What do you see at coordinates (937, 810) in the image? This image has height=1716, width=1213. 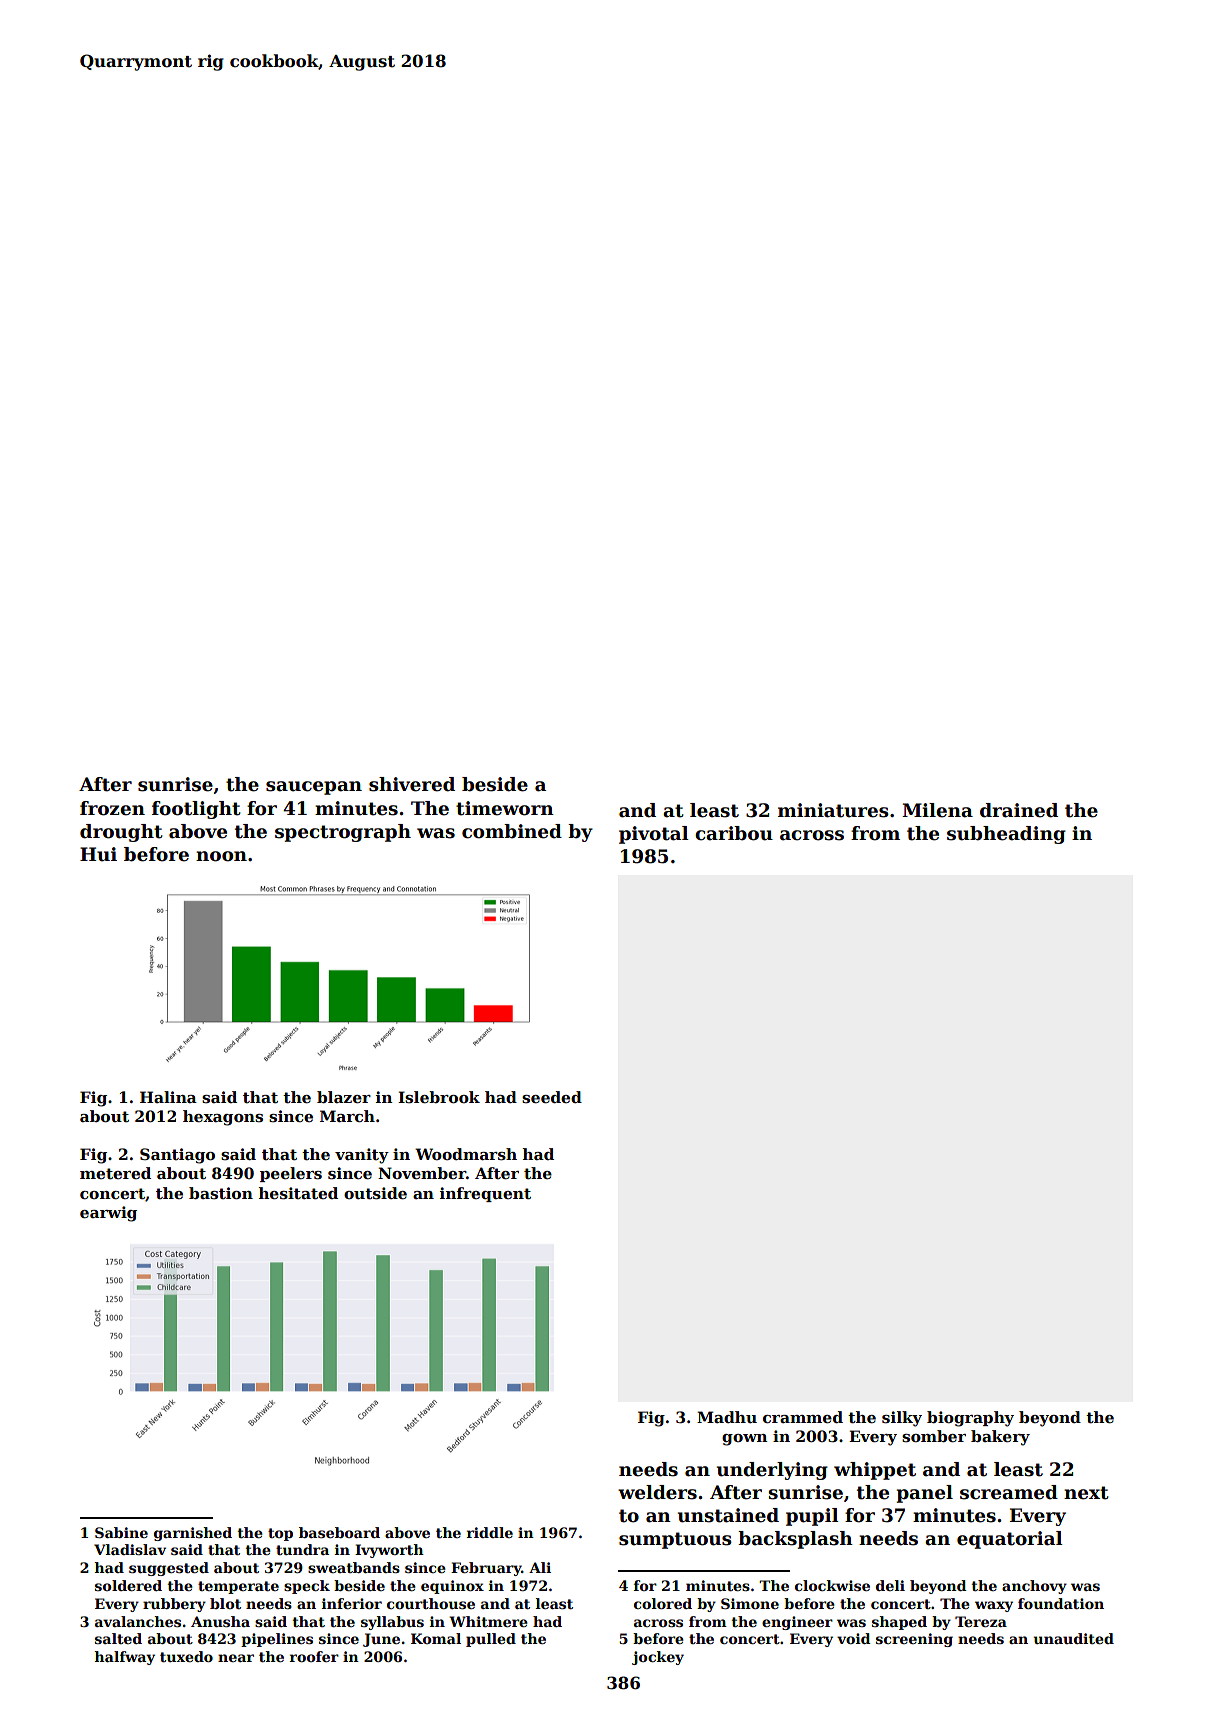 I see `Milena` at bounding box center [937, 810].
